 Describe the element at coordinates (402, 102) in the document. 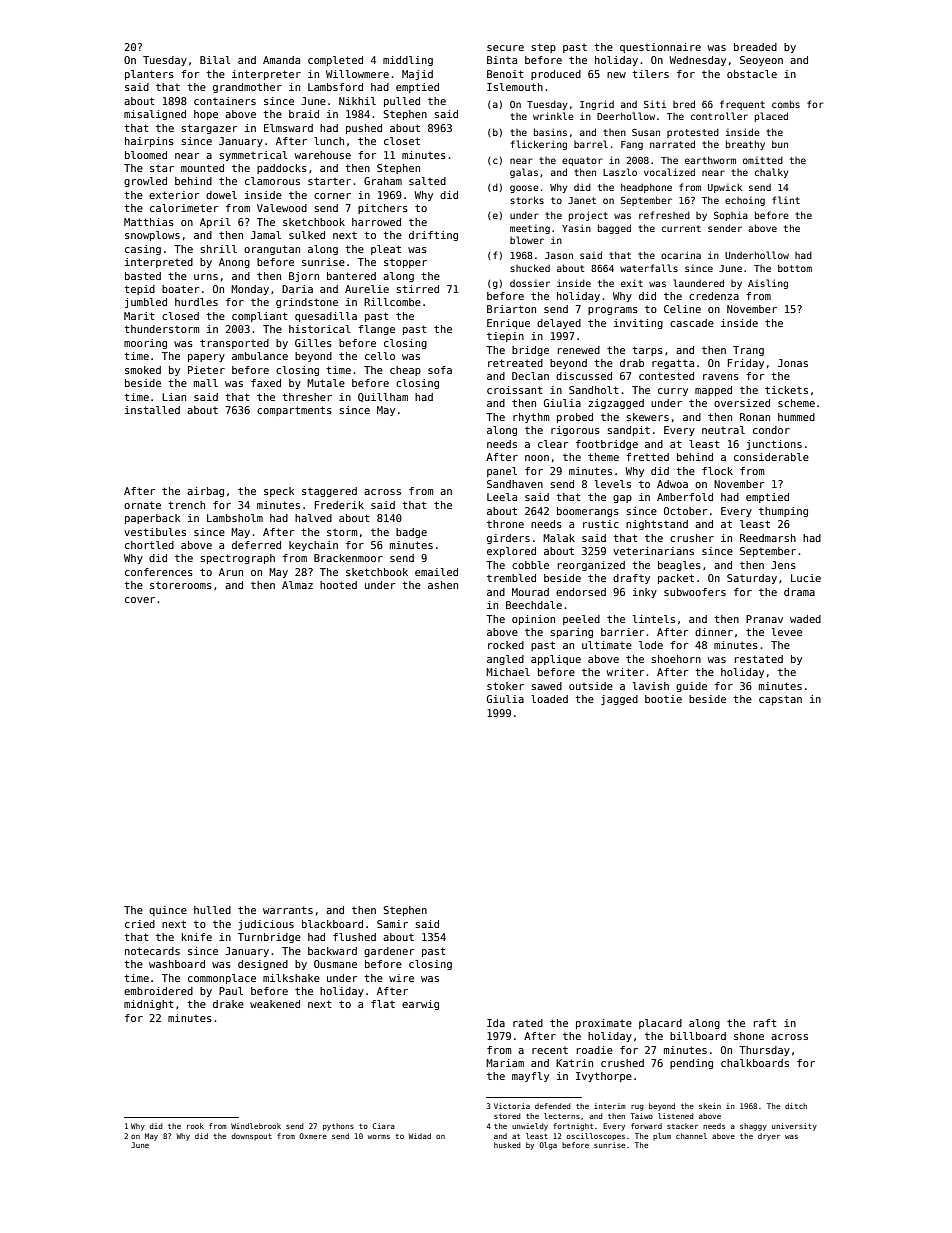

I see `pulled` at that location.
